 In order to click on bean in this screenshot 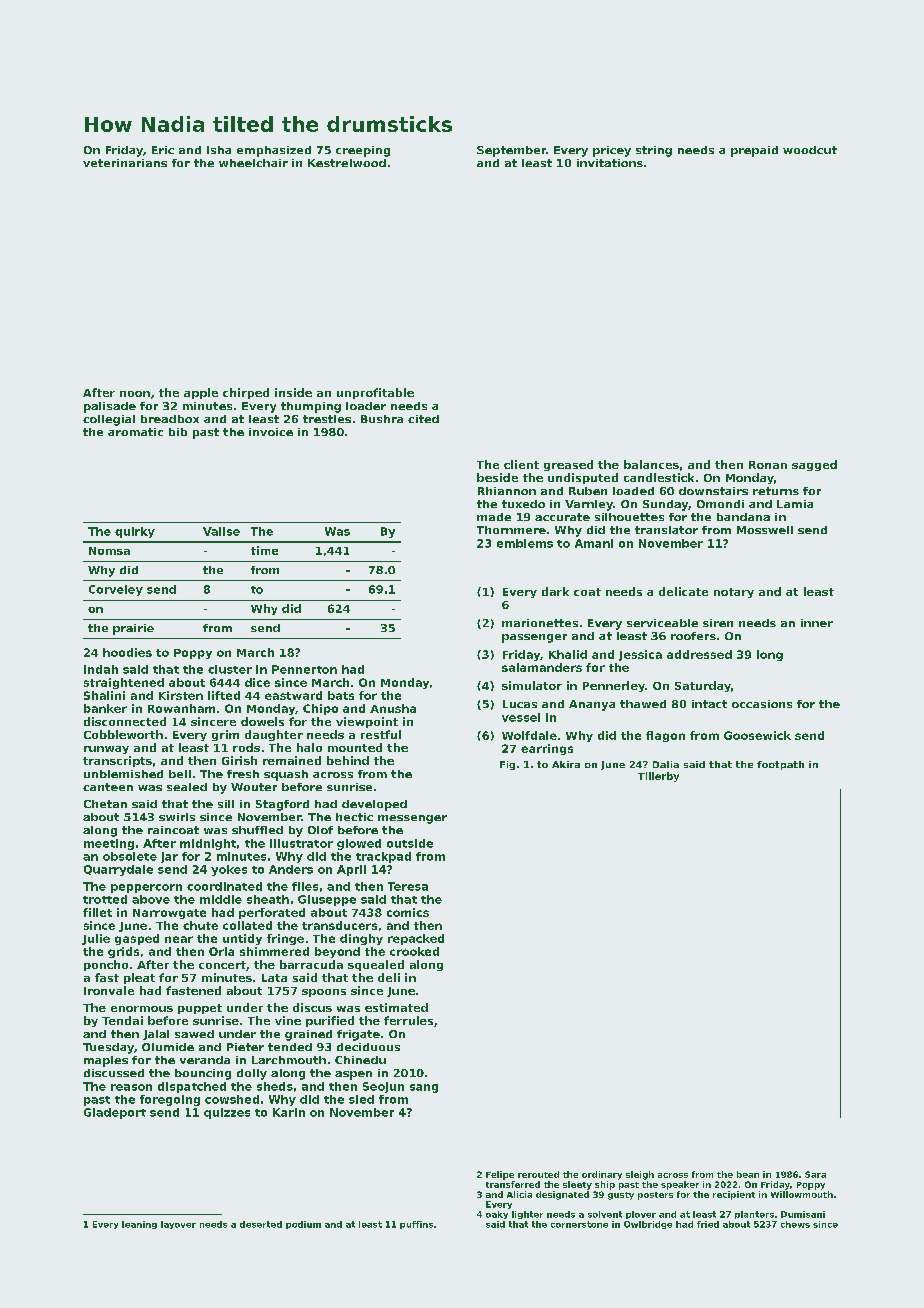, I will do `click(748, 1174)`.
